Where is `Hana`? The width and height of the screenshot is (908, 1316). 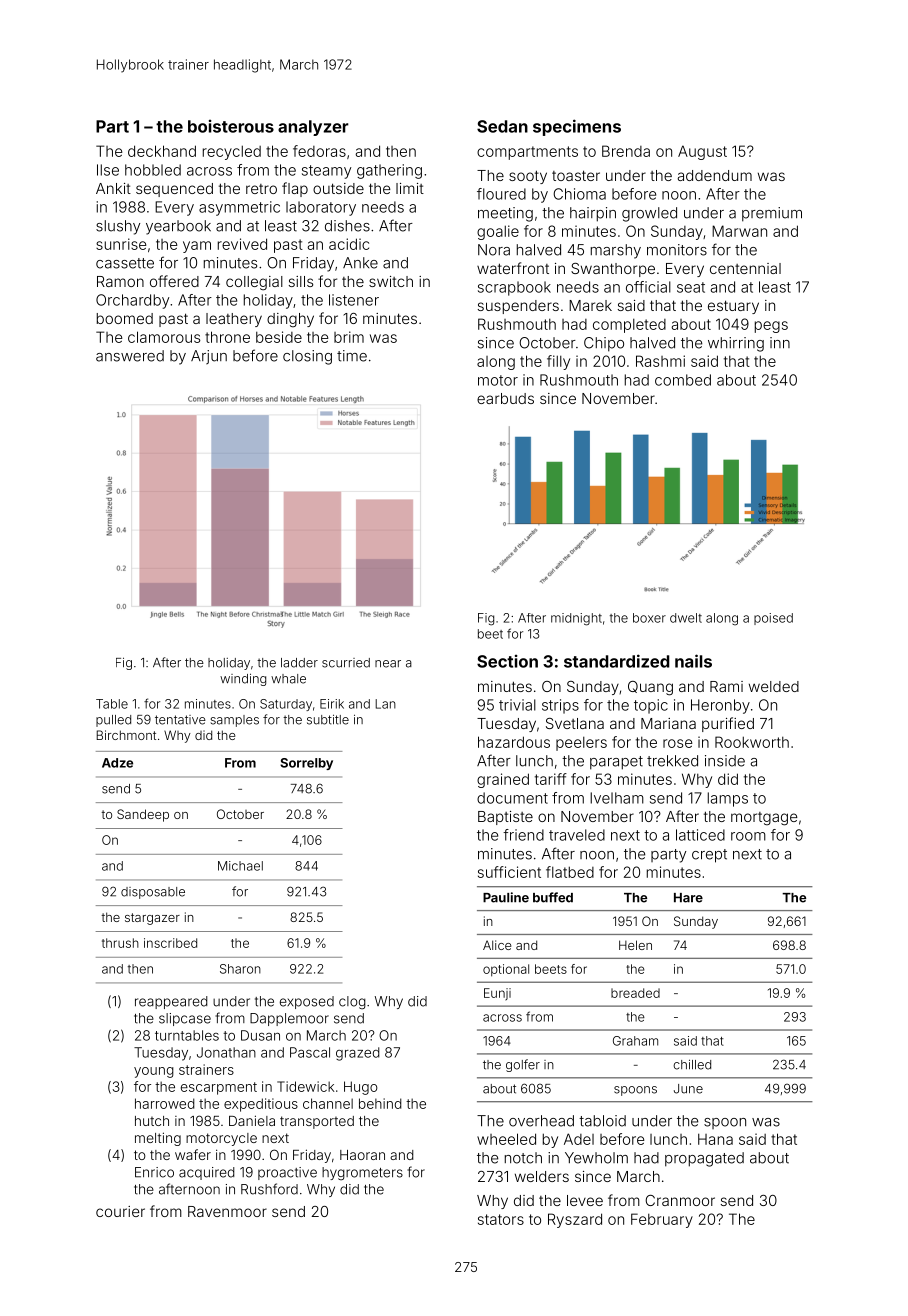 Hana is located at coordinates (715, 1139).
